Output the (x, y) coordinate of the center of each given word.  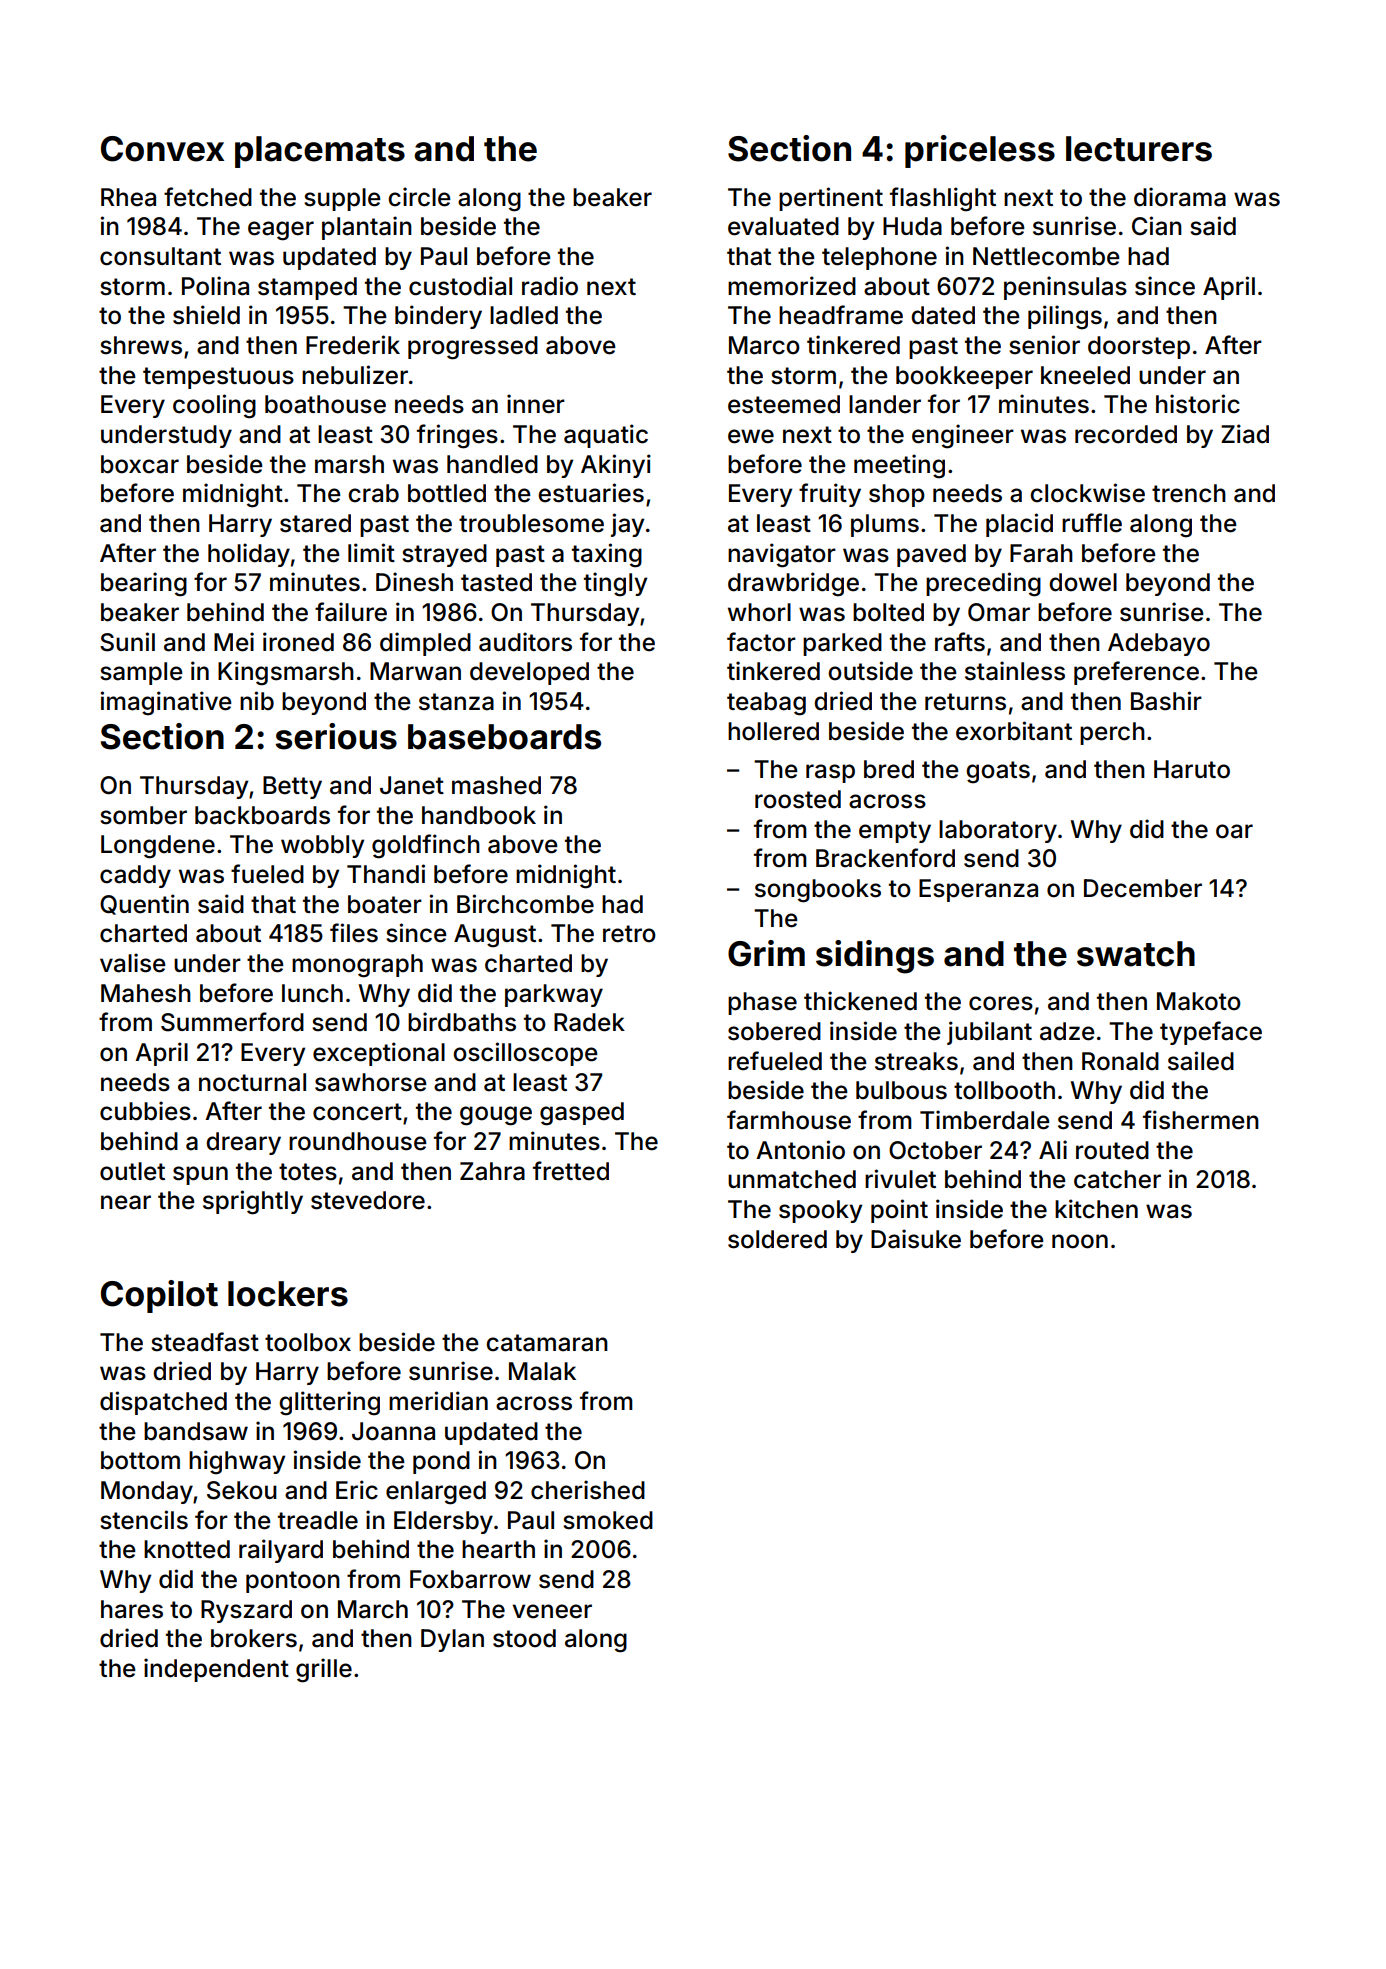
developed (529, 673)
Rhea (128, 197)
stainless (1015, 671)
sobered (774, 1031)
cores (1001, 1003)
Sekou (242, 1490)
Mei (234, 642)
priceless (980, 151)
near (126, 1202)
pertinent (831, 199)
